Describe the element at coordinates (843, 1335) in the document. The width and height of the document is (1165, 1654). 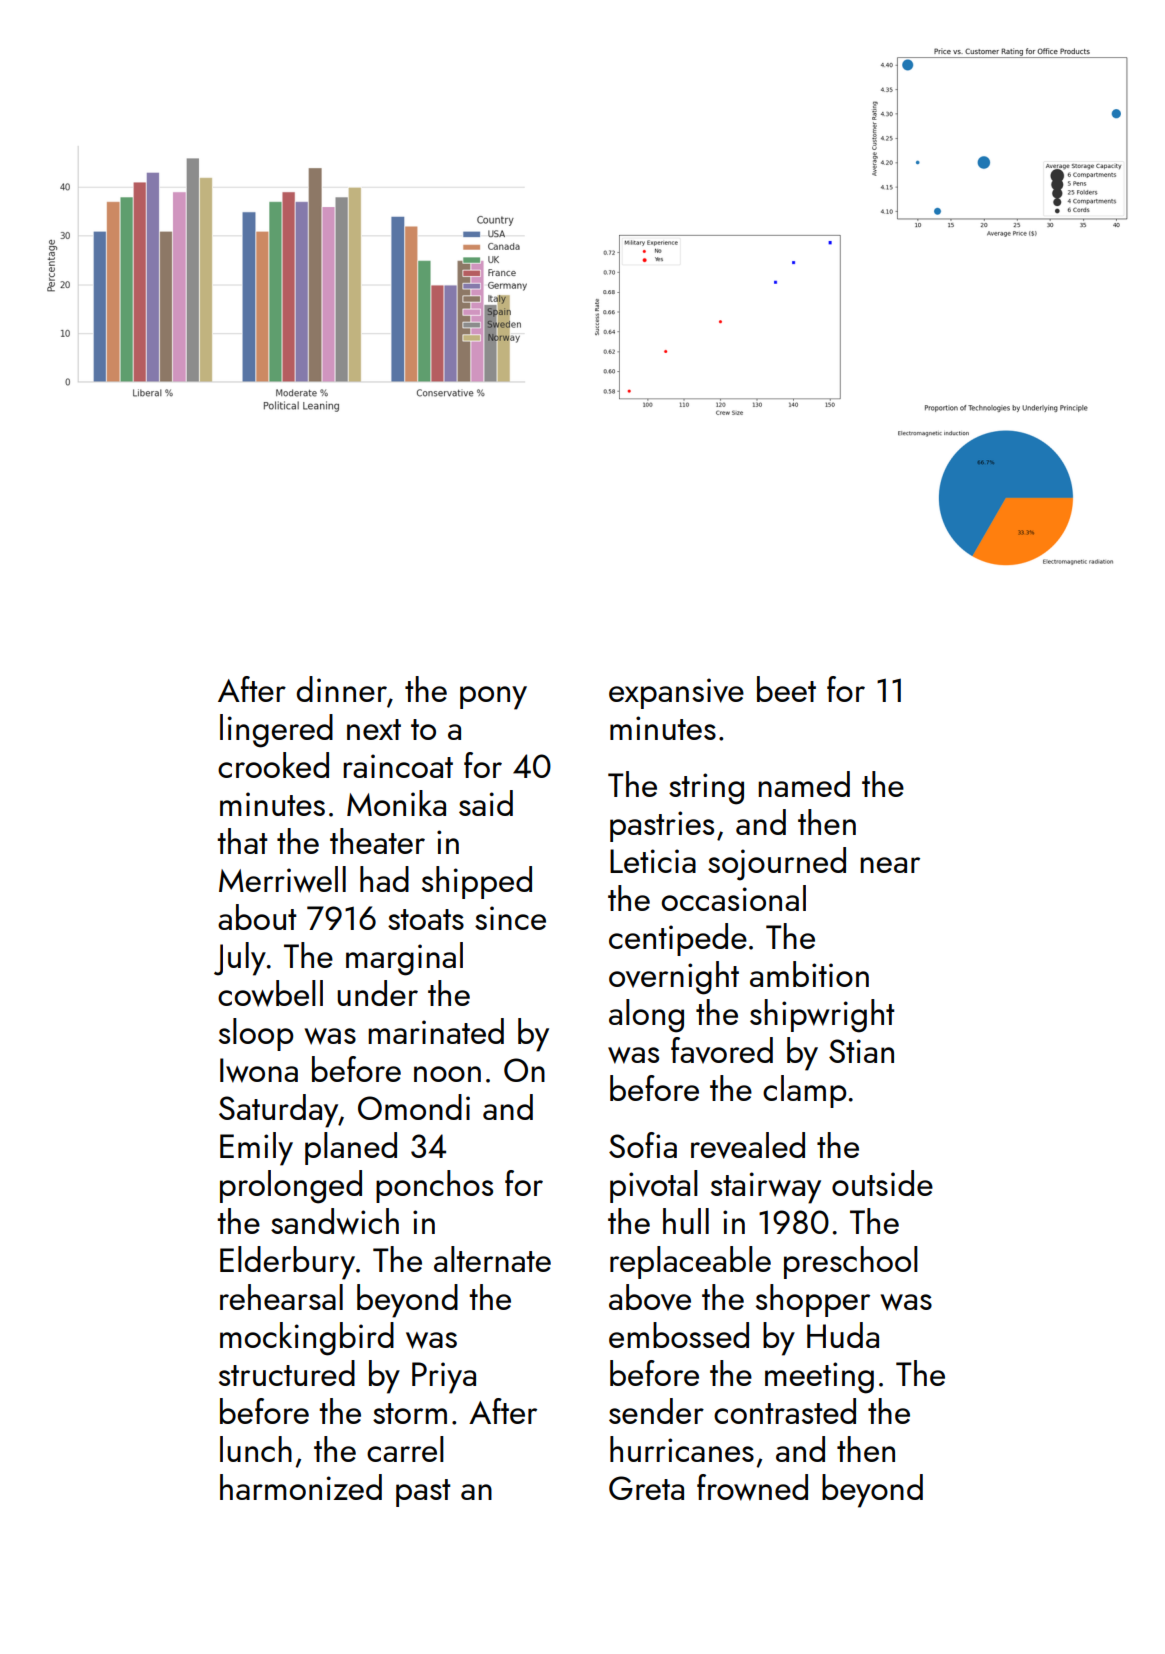
I see `Huda` at that location.
